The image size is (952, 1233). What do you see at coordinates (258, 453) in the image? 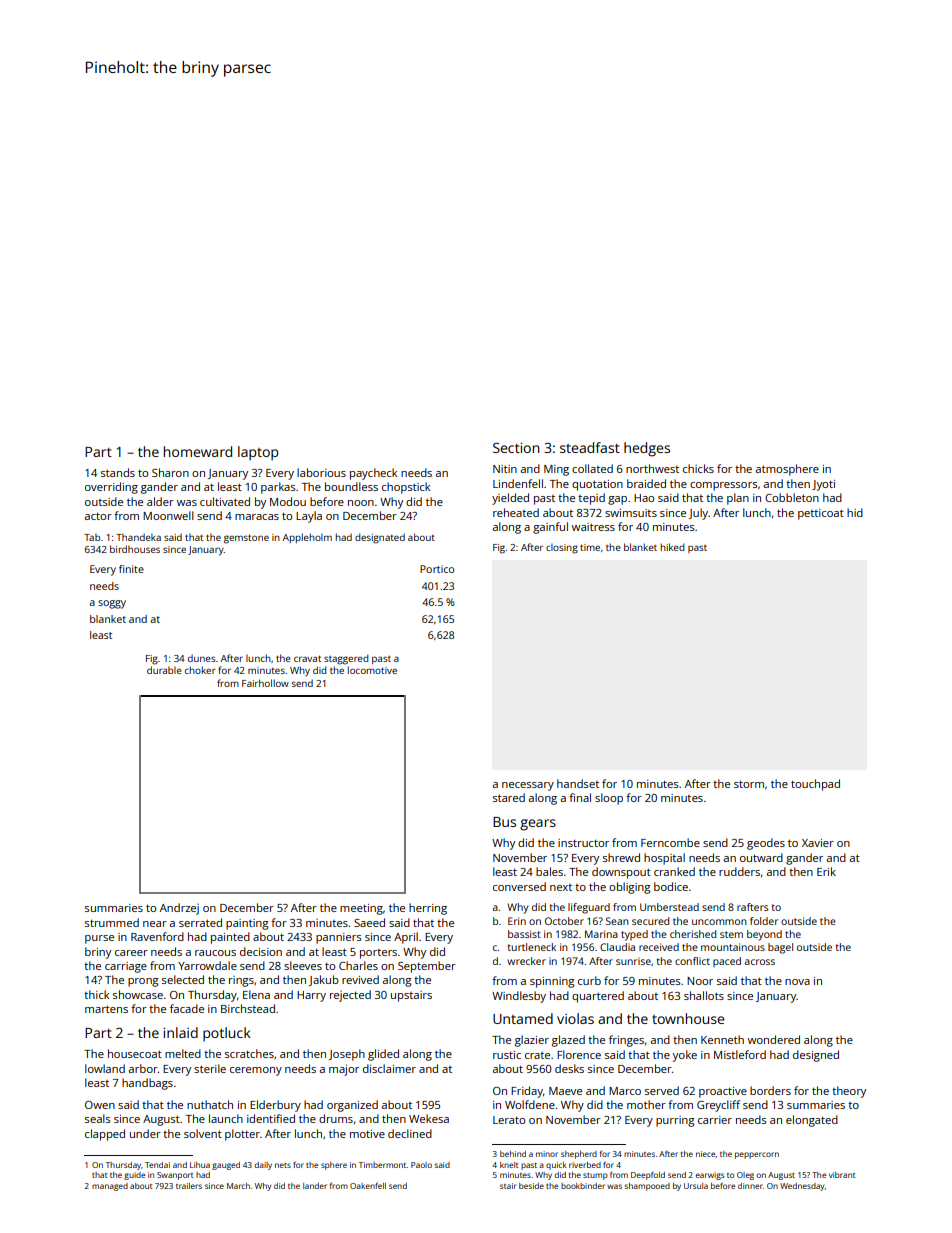
I see `laptop` at bounding box center [258, 453].
